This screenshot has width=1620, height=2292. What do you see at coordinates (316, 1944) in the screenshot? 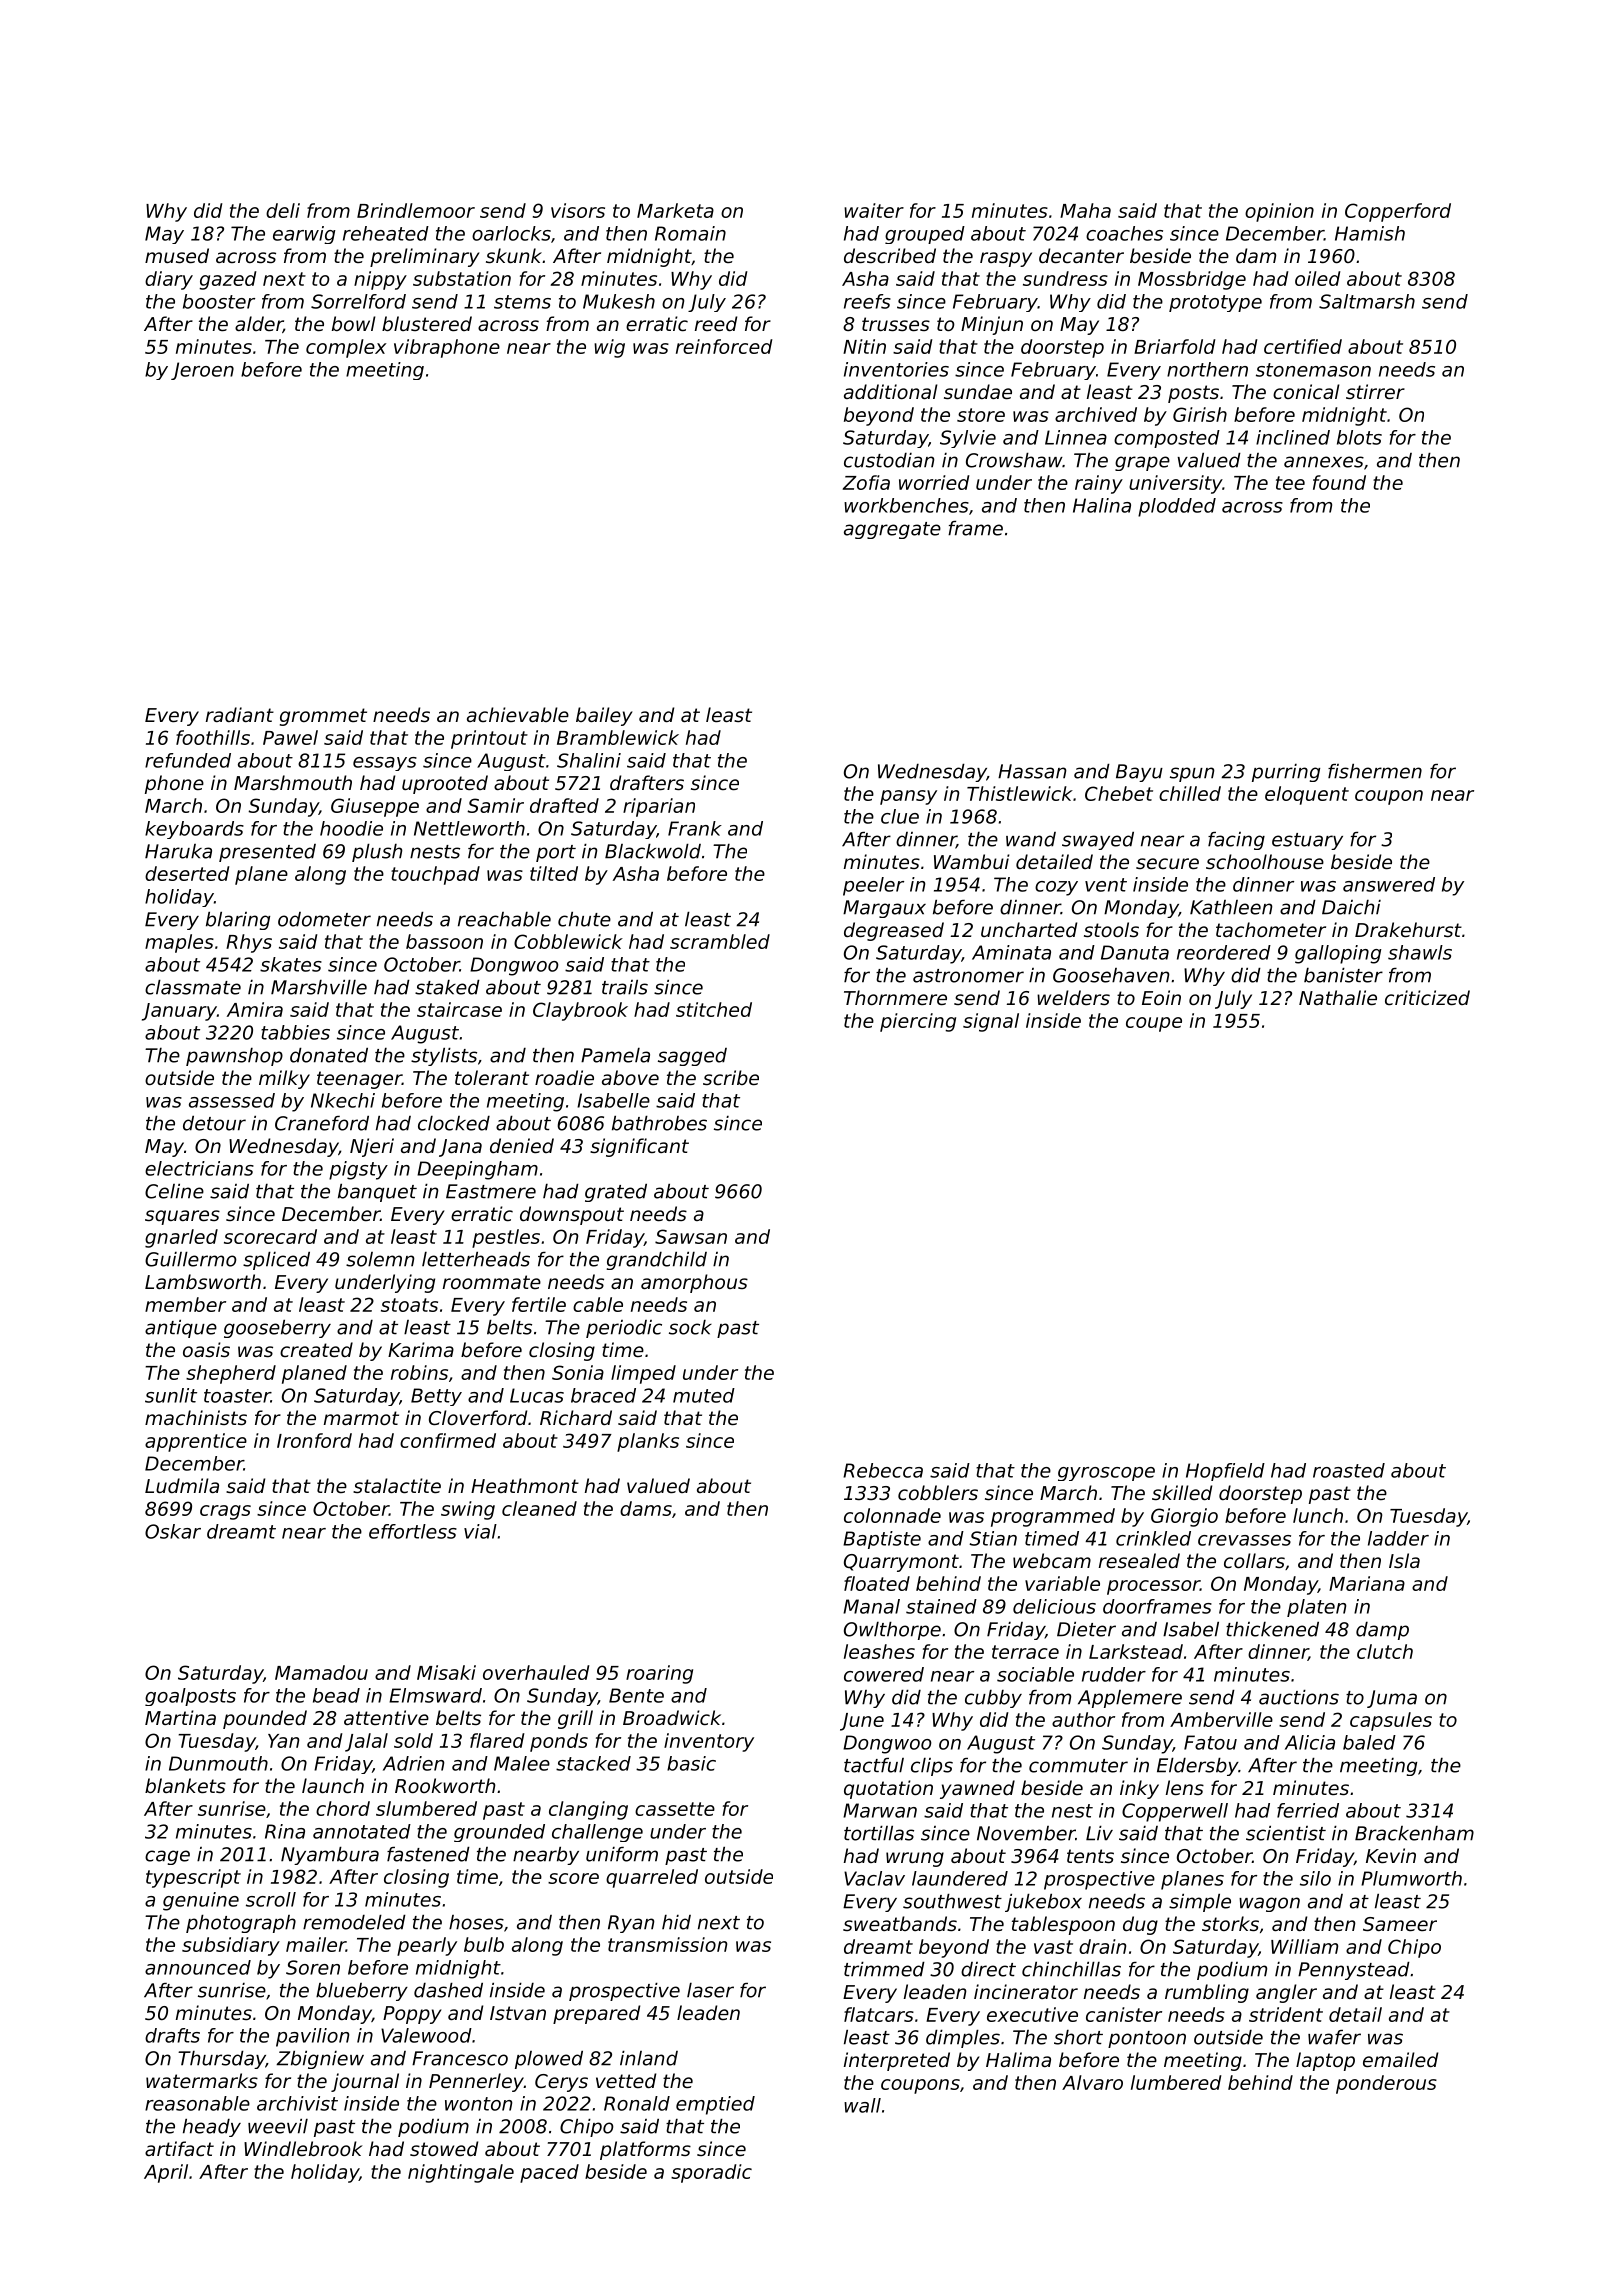
I see `mailer` at bounding box center [316, 1944].
